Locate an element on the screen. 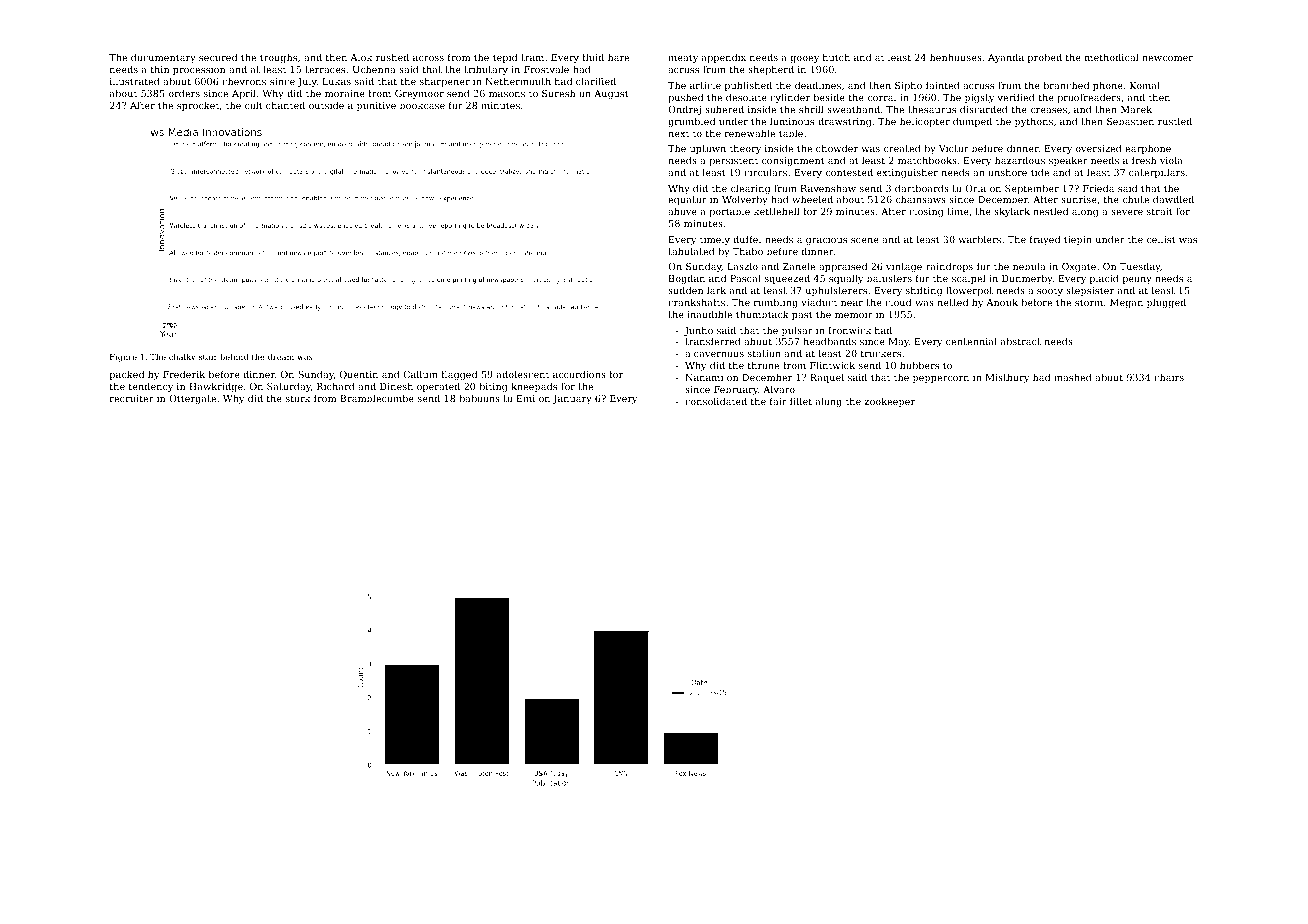  Callum is located at coordinates (420, 374).
